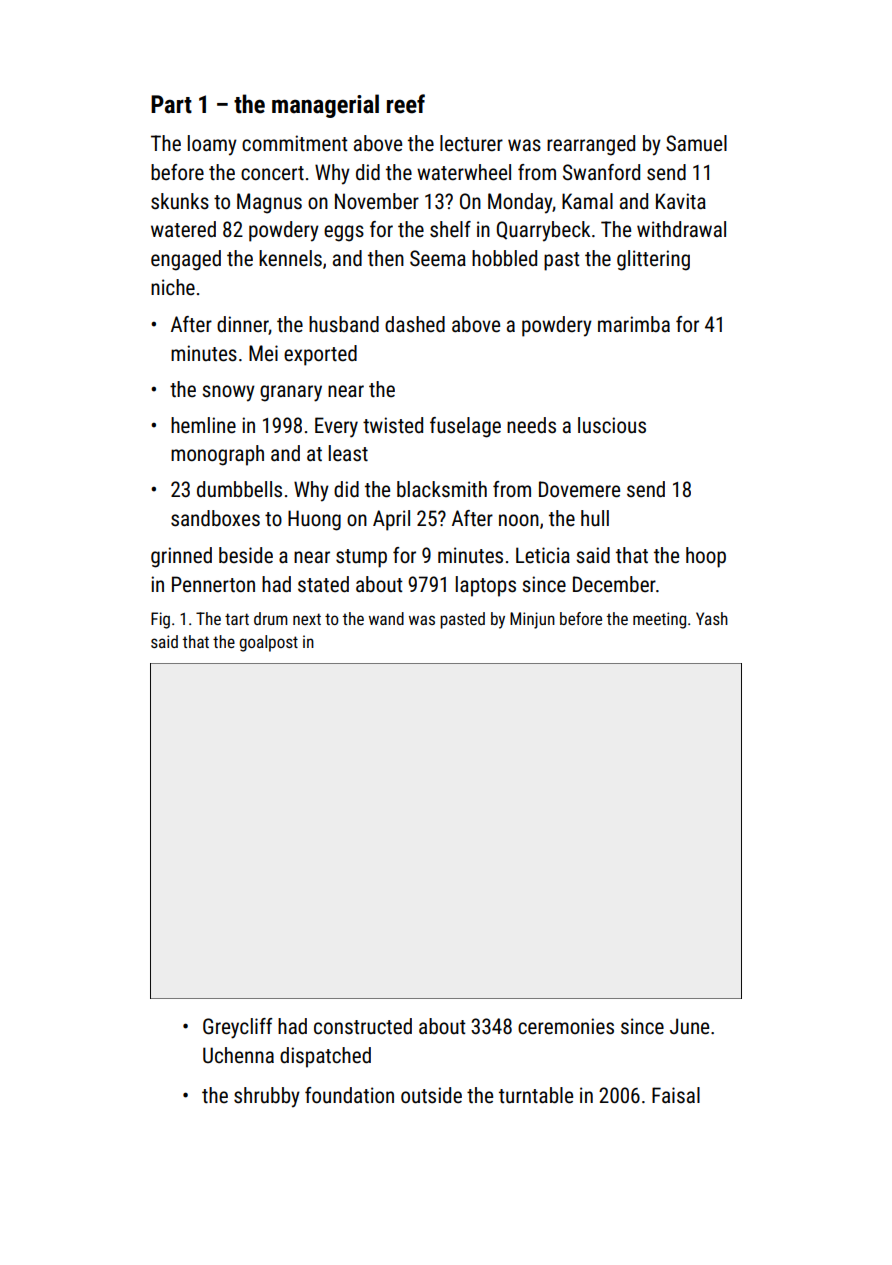 The image size is (892, 1265). What do you see at coordinates (536, 1095) in the screenshot?
I see `turntable` at bounding box center [536, 1095].
